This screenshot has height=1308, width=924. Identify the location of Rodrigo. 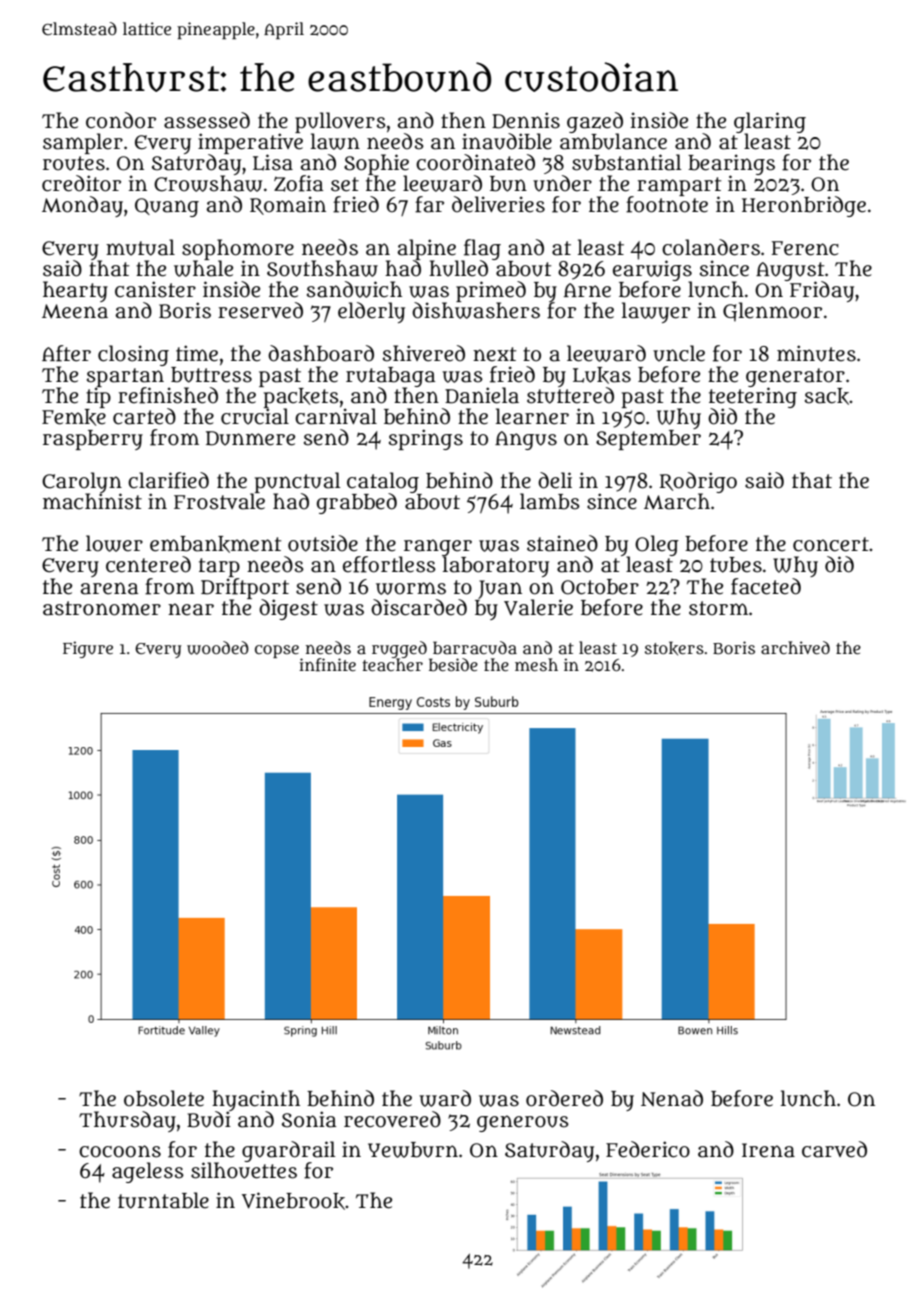
(698, 482).
